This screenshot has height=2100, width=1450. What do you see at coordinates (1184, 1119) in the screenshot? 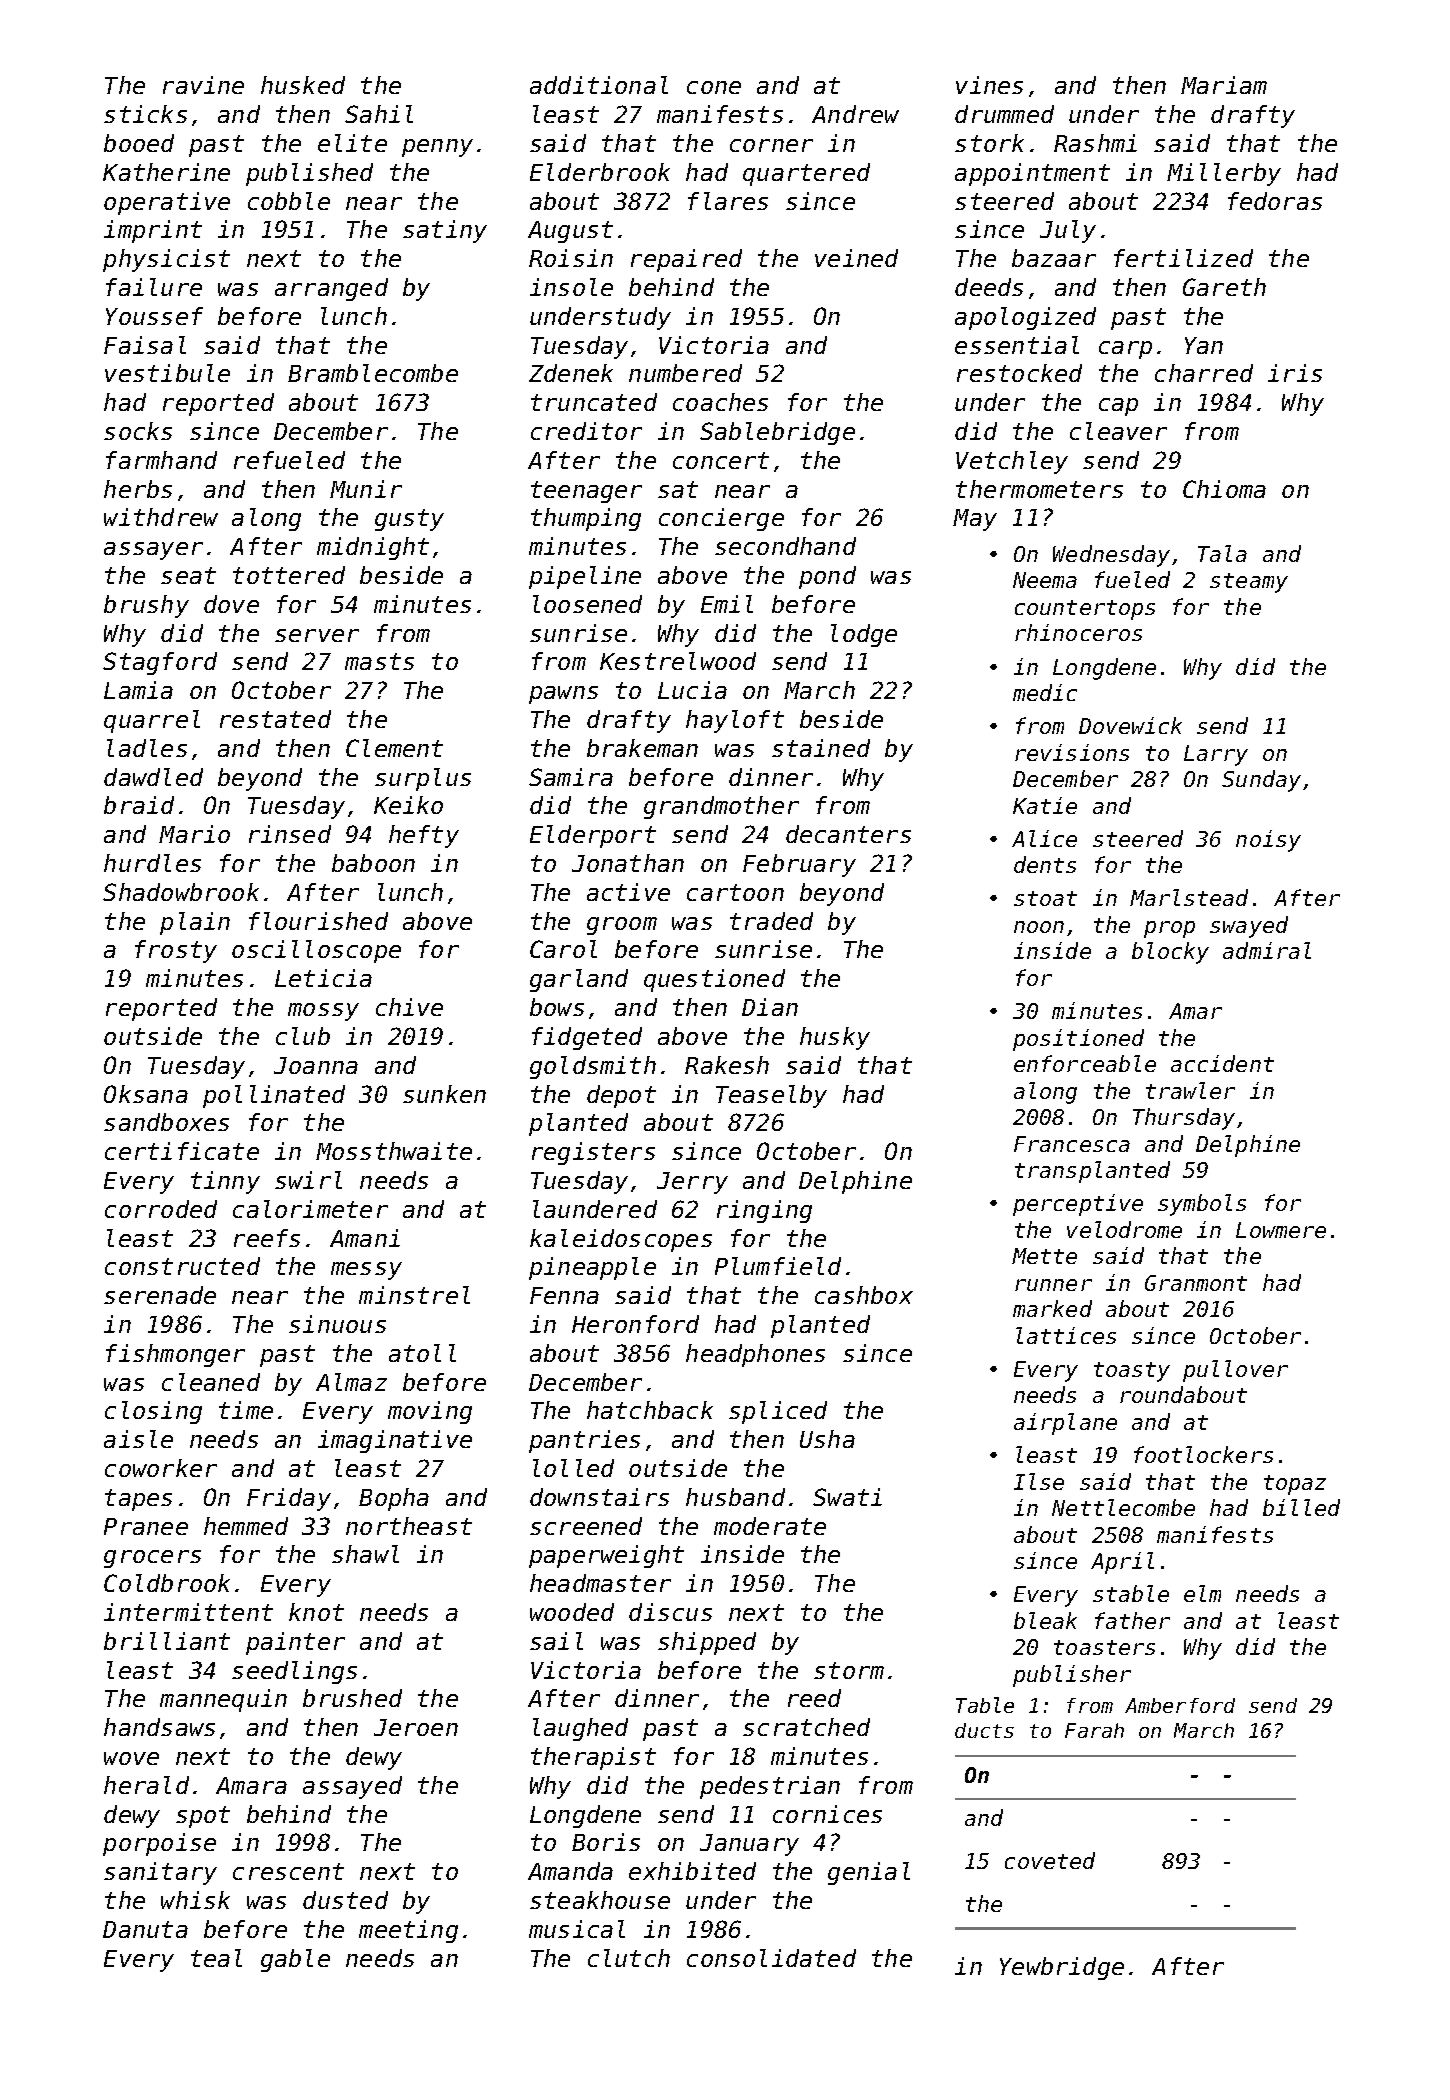
I see `Thursday` at bounding box center [1184, 1119].
